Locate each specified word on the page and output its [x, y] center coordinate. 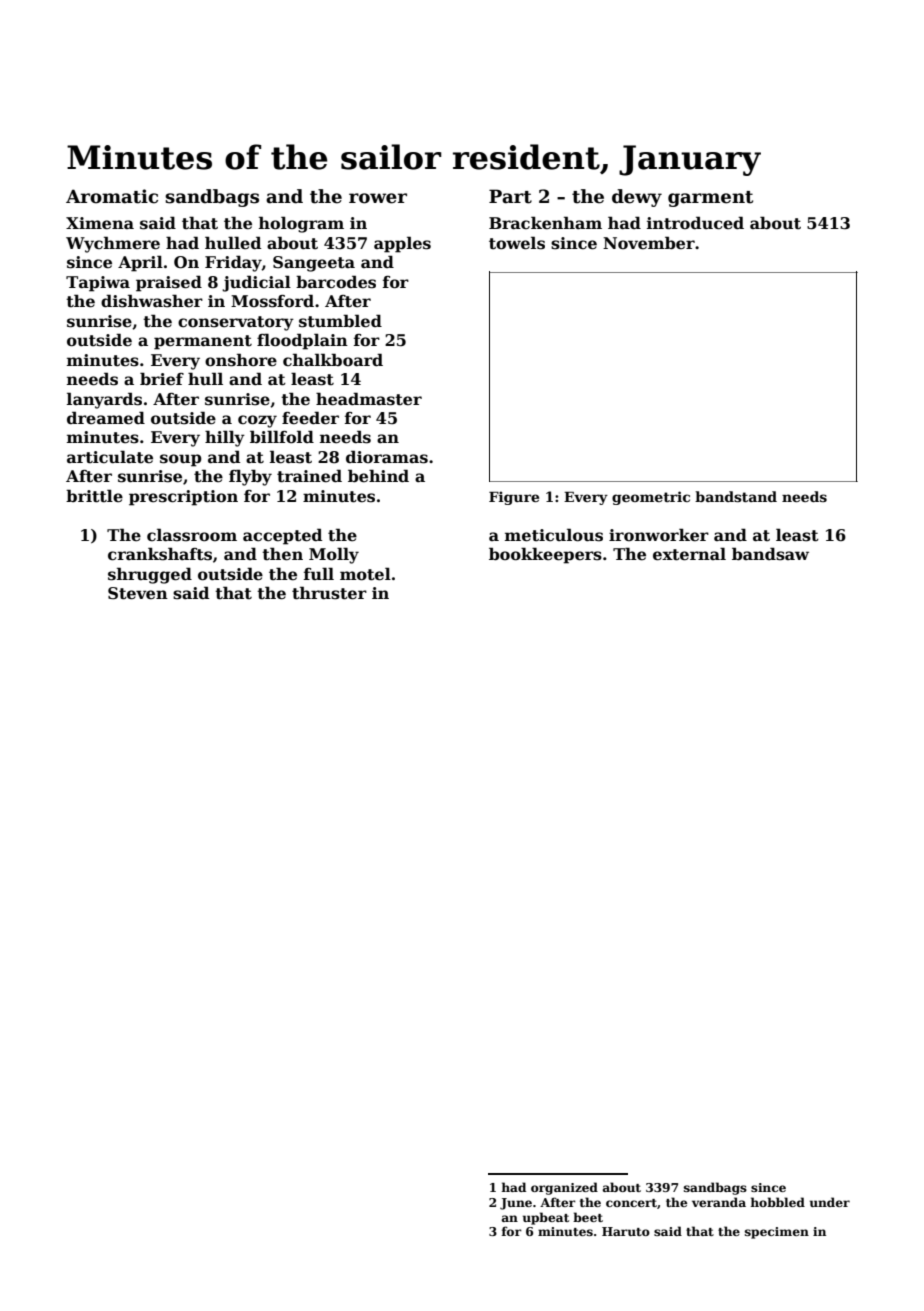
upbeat [546, 1218]
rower [378, 198]
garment [710, 199]
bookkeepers [545, 555]
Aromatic [112, 196]
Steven [138, 593]
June [516, 1204]
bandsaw [770, 554]
